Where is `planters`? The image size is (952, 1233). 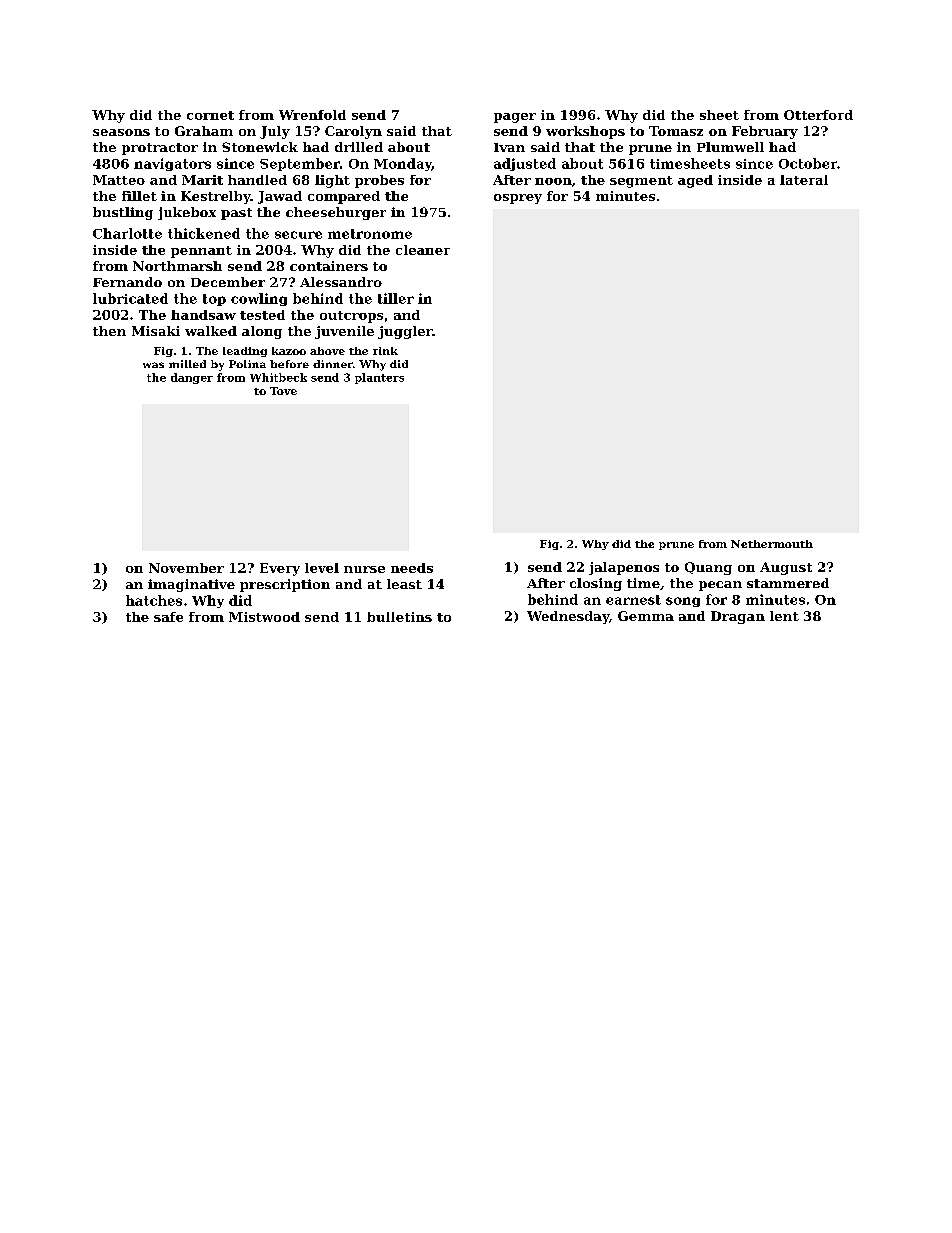
planters is located at coordinates (379, 378).
